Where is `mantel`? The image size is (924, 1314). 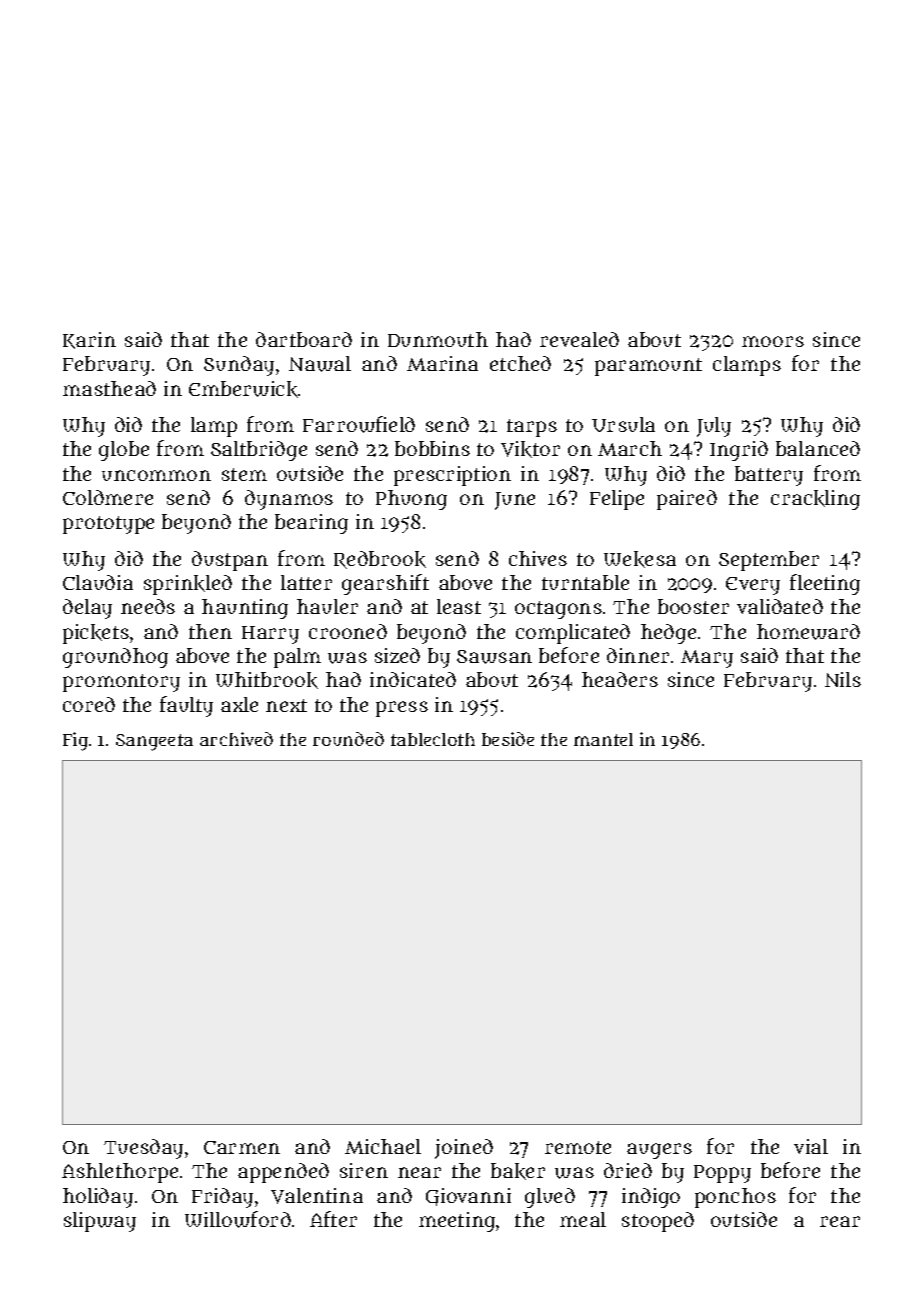 mantel is located at coordinates (603, 739).
